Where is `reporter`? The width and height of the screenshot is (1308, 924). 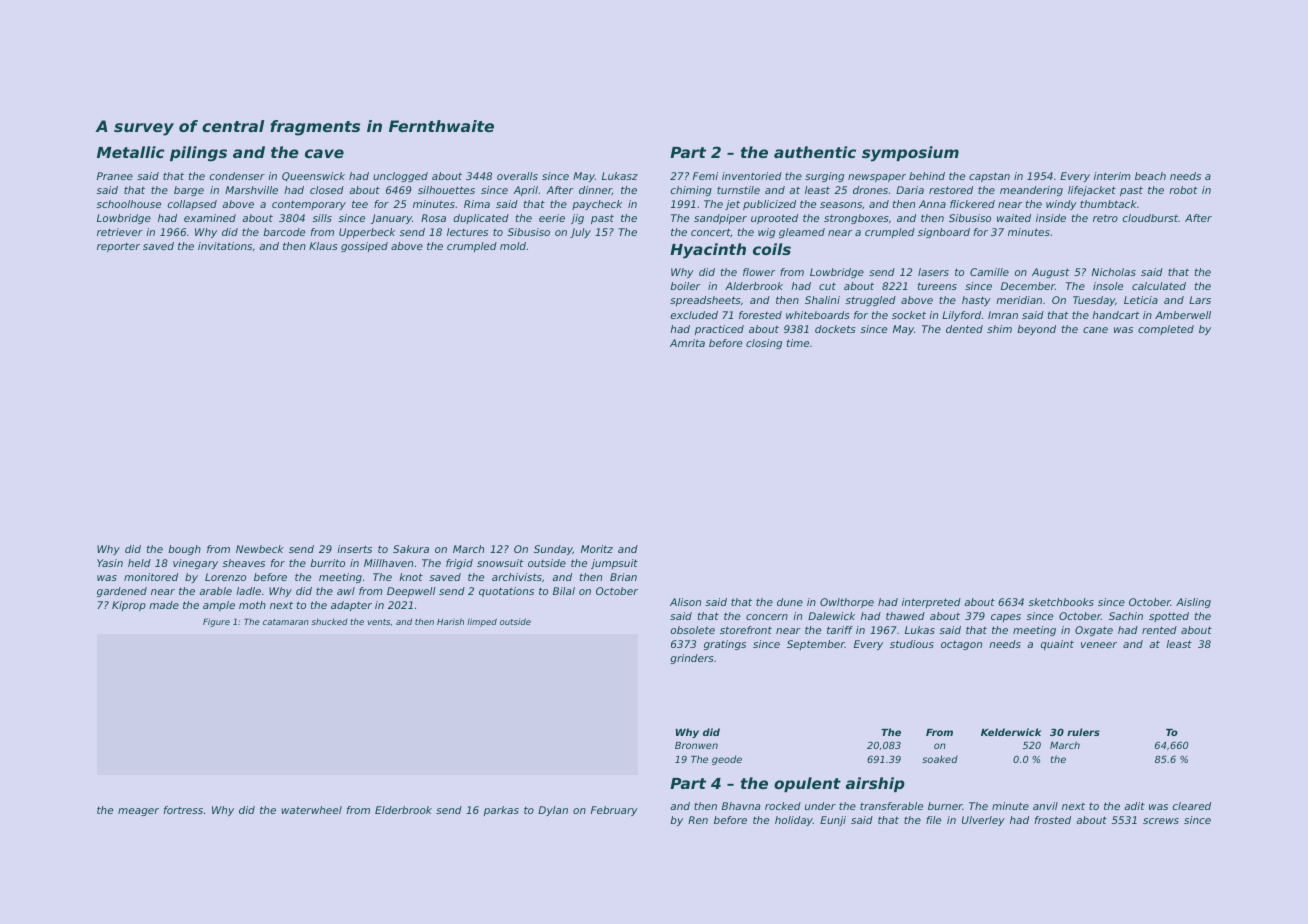
reporter is located at coordinates (118, 247).
